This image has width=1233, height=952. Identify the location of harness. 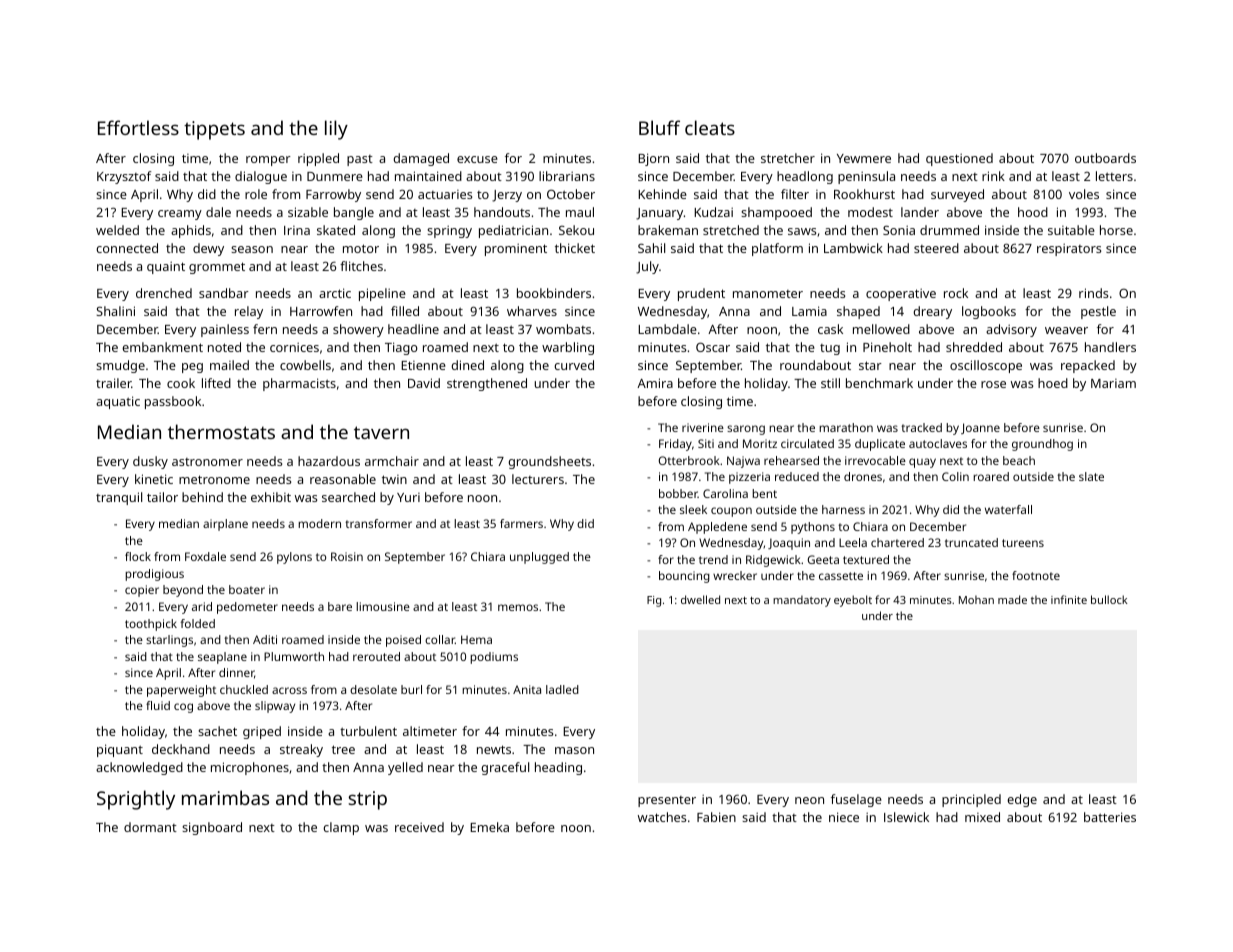
(843, 509).
